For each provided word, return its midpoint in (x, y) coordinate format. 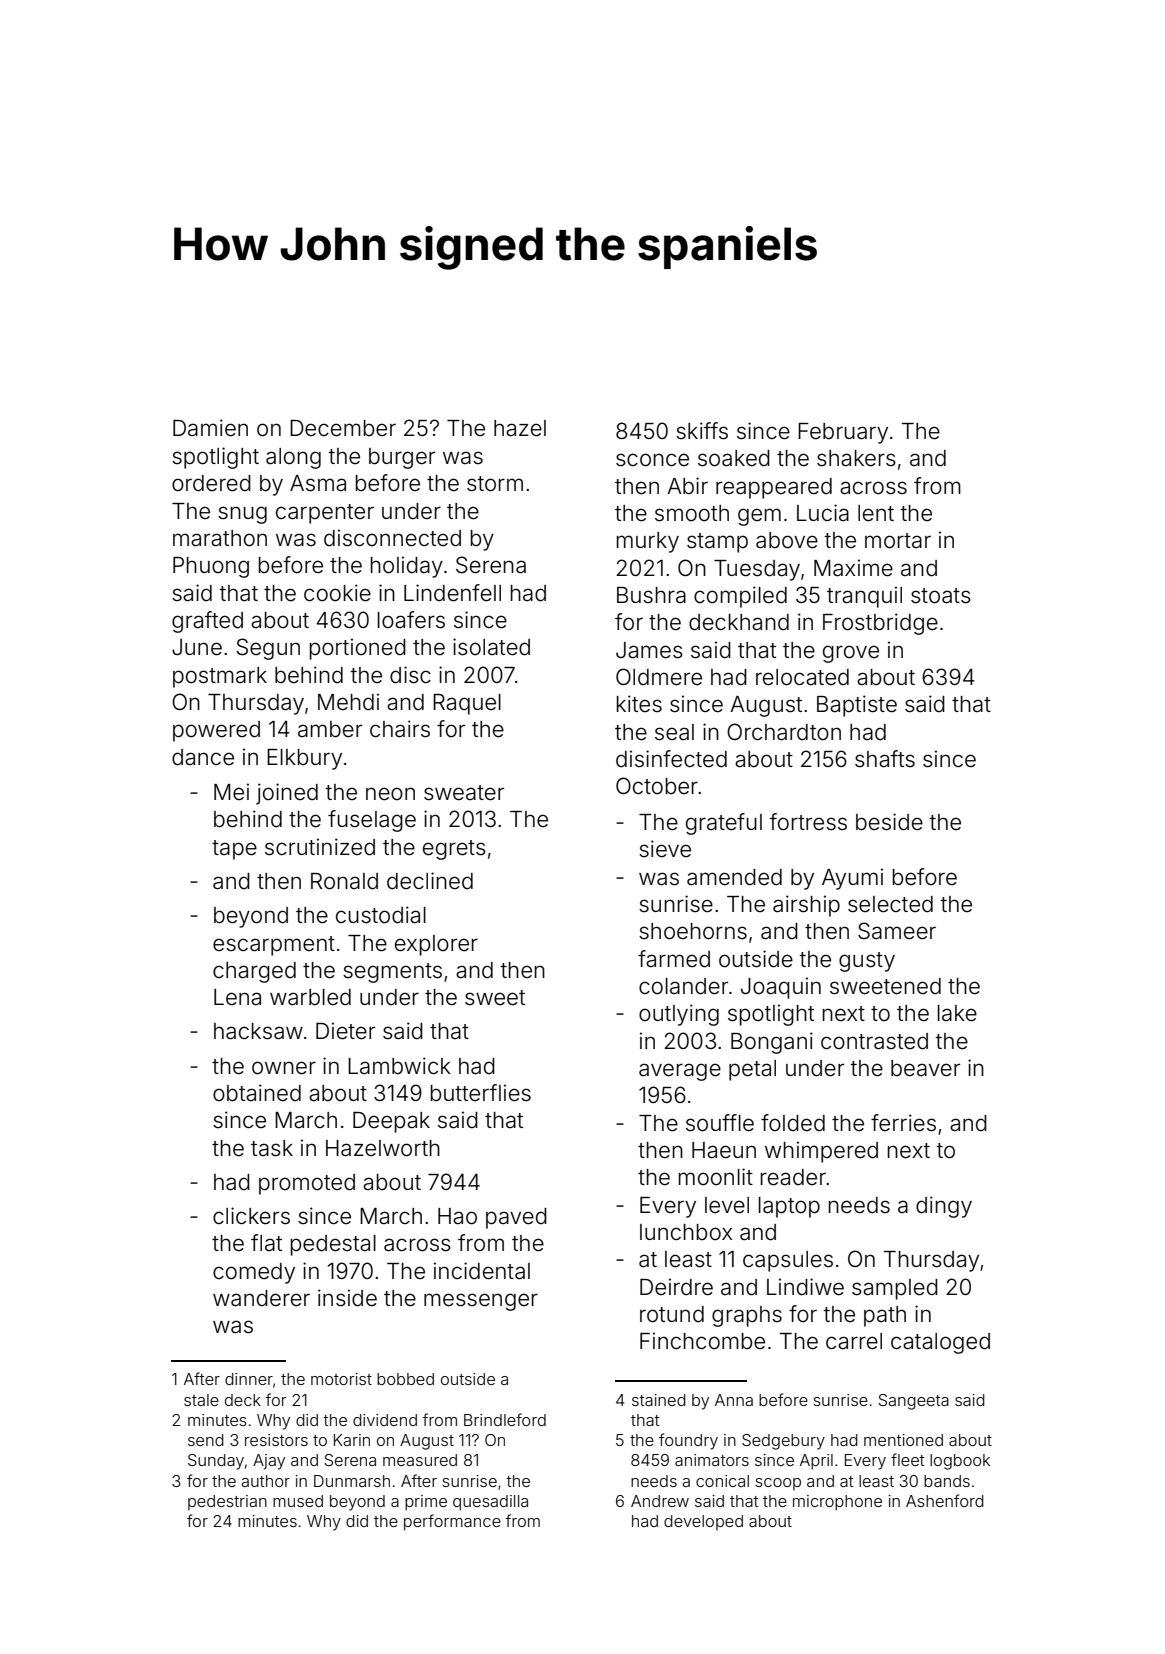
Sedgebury (783, 1442)
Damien (210, 428)
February (843, 433)
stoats (941, 596)
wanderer (261, 1298)
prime (426, 1503)
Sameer (897, 931)
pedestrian (227, 1502)
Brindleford (505, 1419)
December (343, 428)
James (649, 650)
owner (284, 1068)
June (197, 647)
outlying (679, 1015)
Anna (734, 1400)
